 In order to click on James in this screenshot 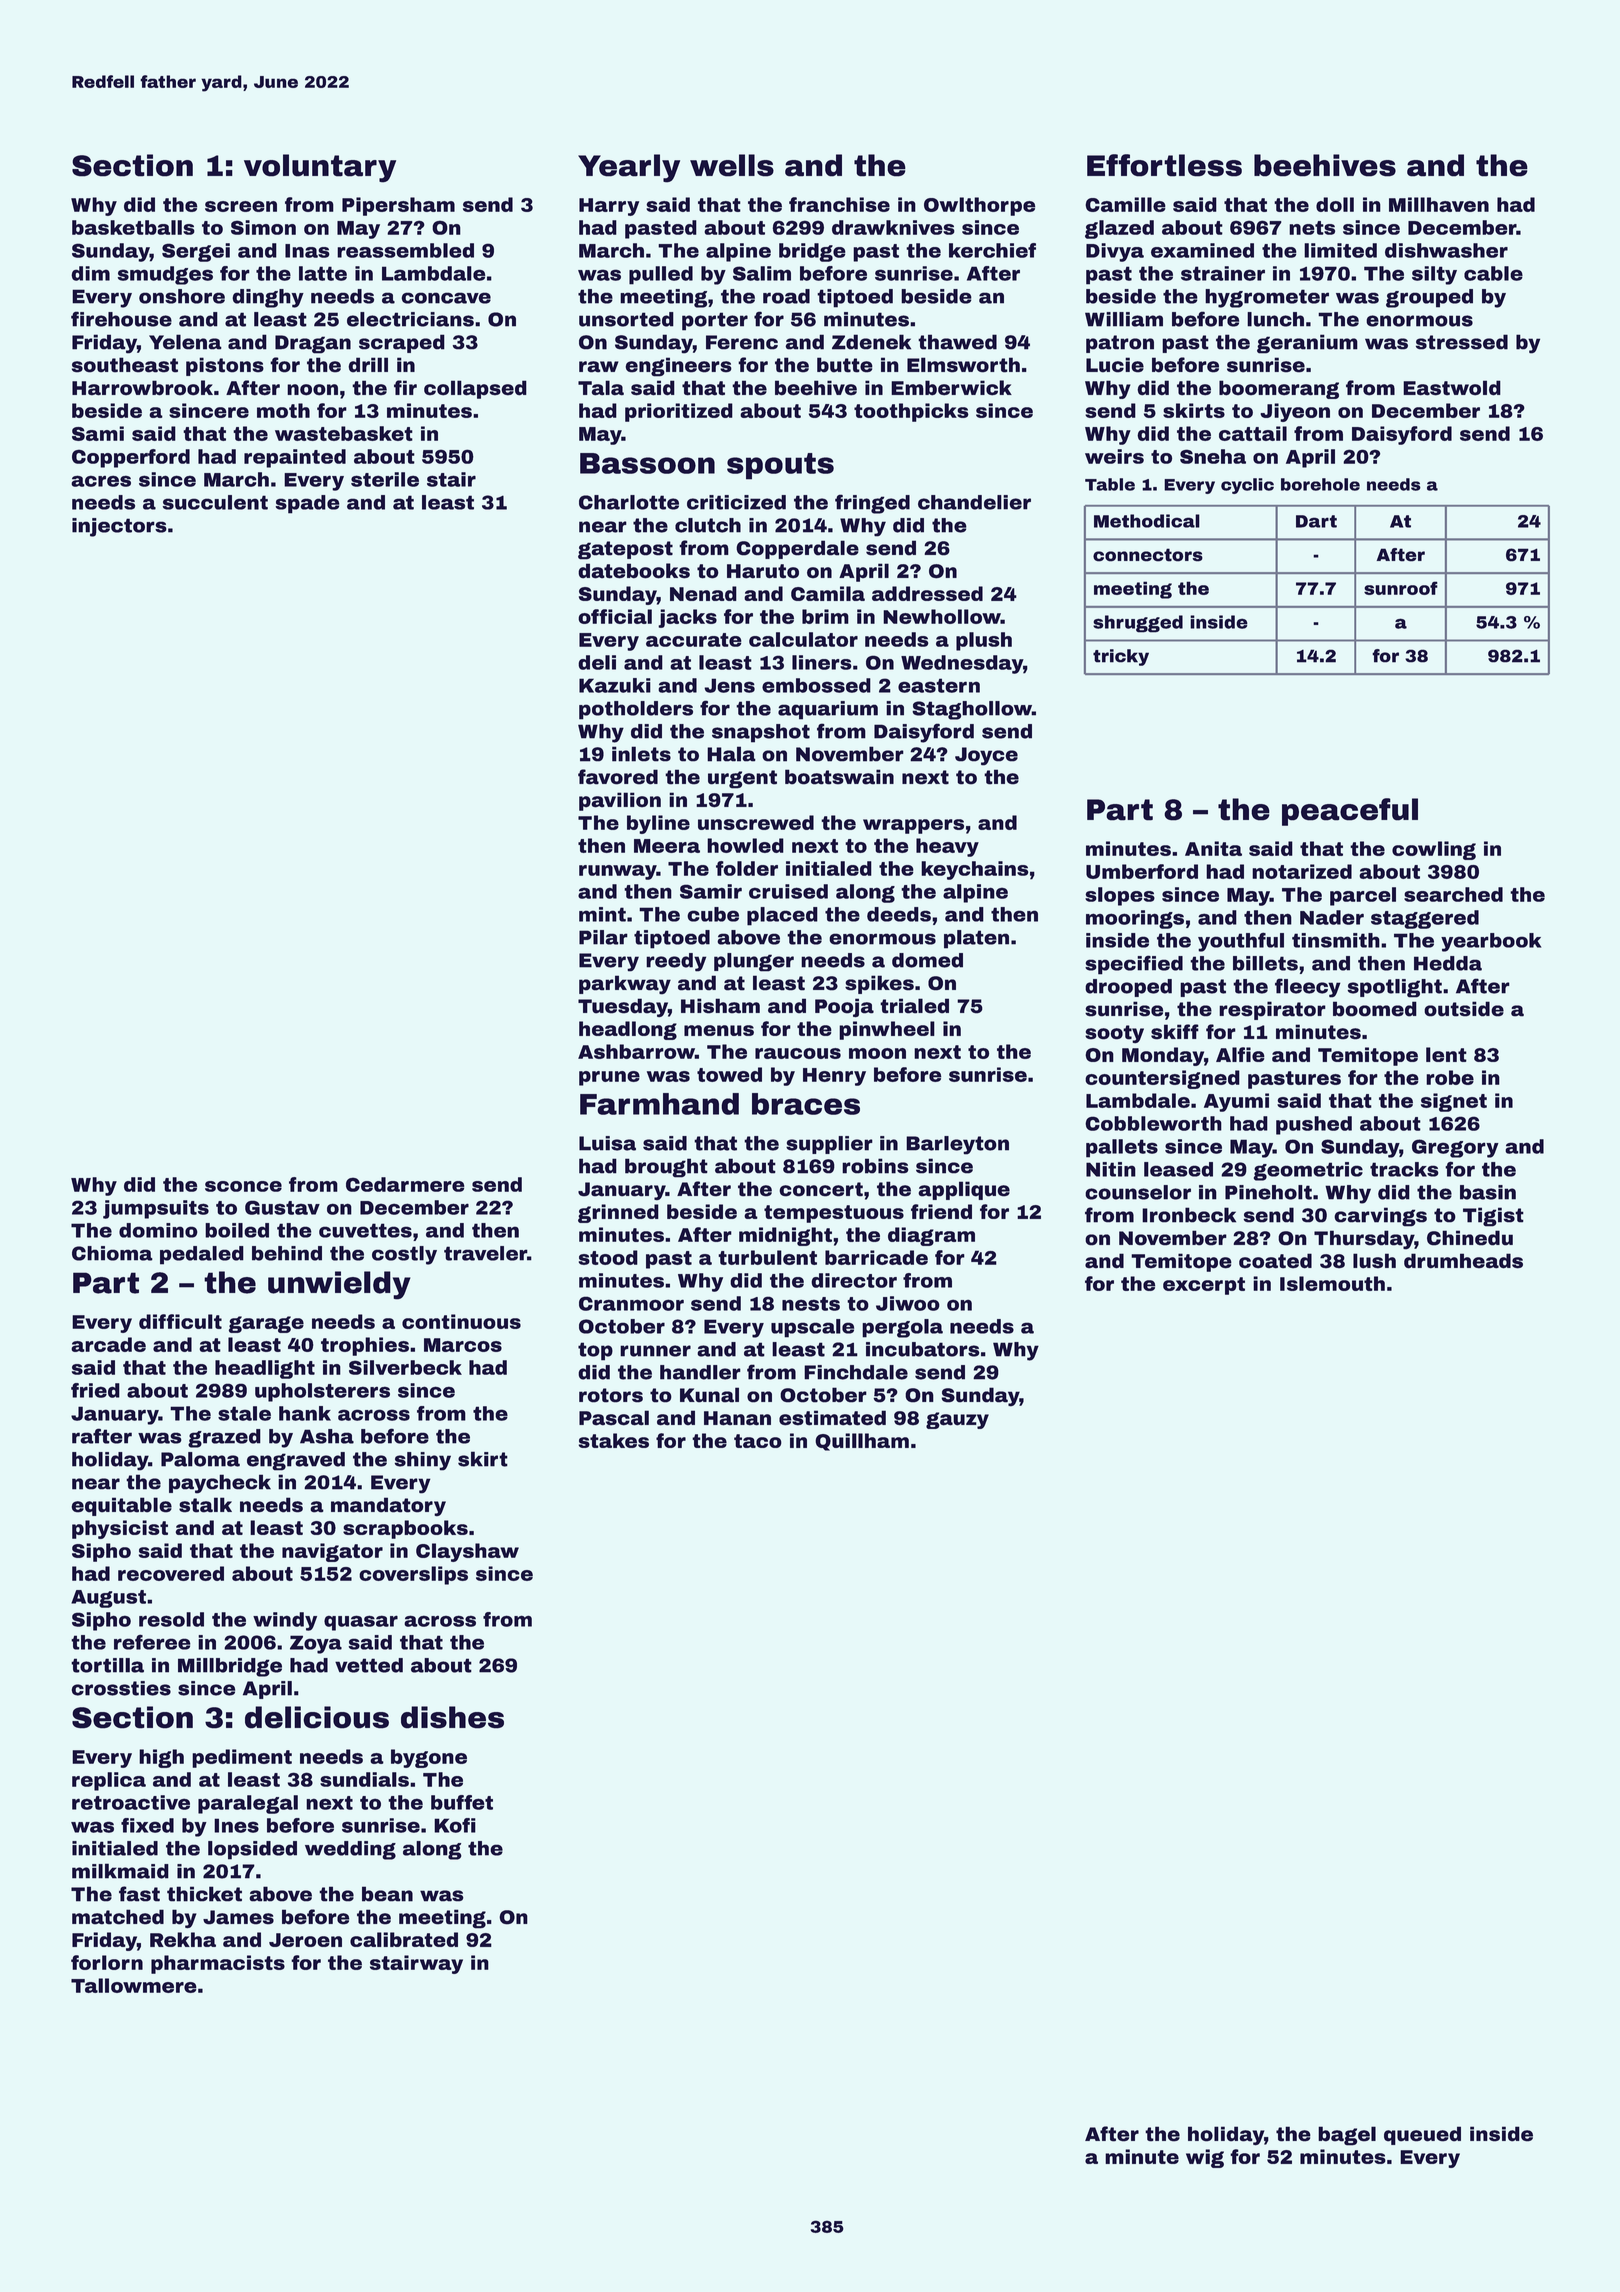, I will do `click(238, 1917)`.
